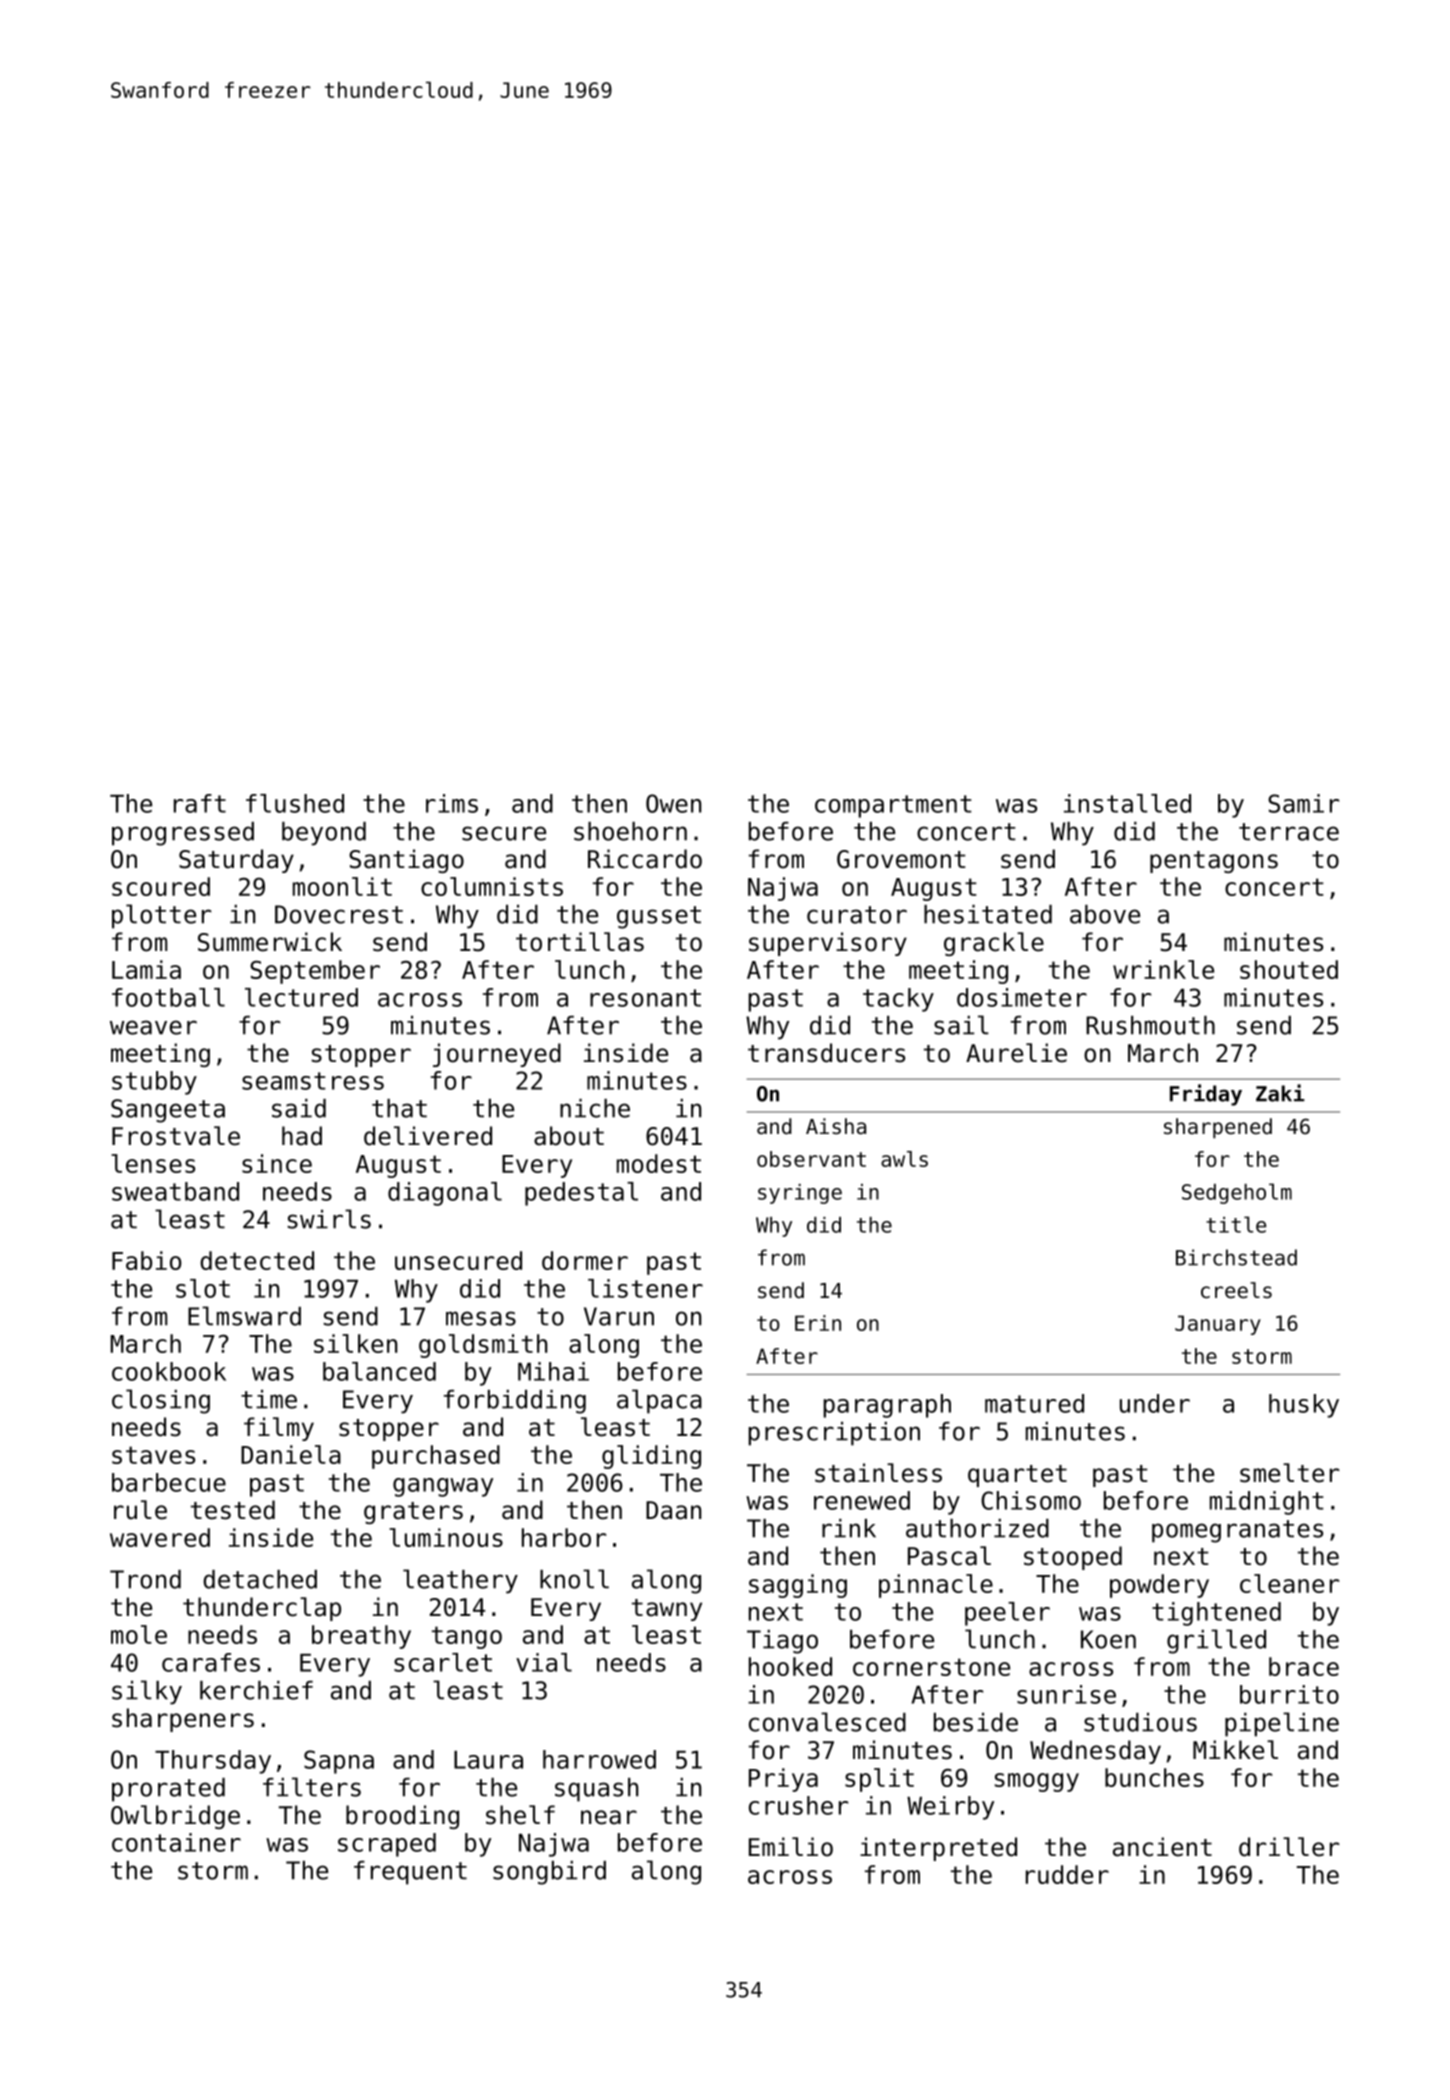 The width and height of the document is (1450, 2100). Describe the element at coordinates (1105, 914) in the document. I see `above` at that location.
